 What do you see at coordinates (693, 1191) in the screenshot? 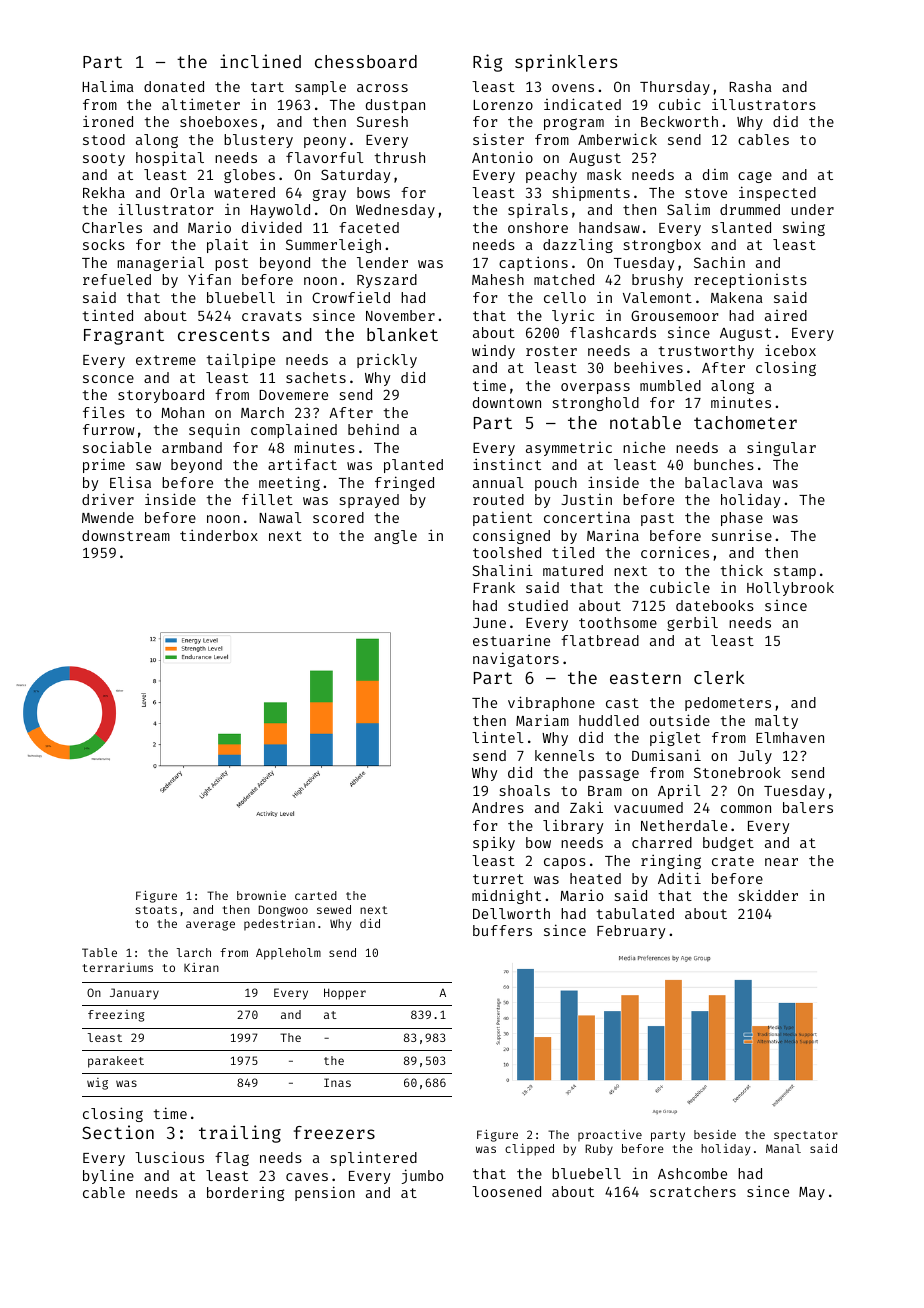
I see `scratchers` at bounding box center [693, 1191].
